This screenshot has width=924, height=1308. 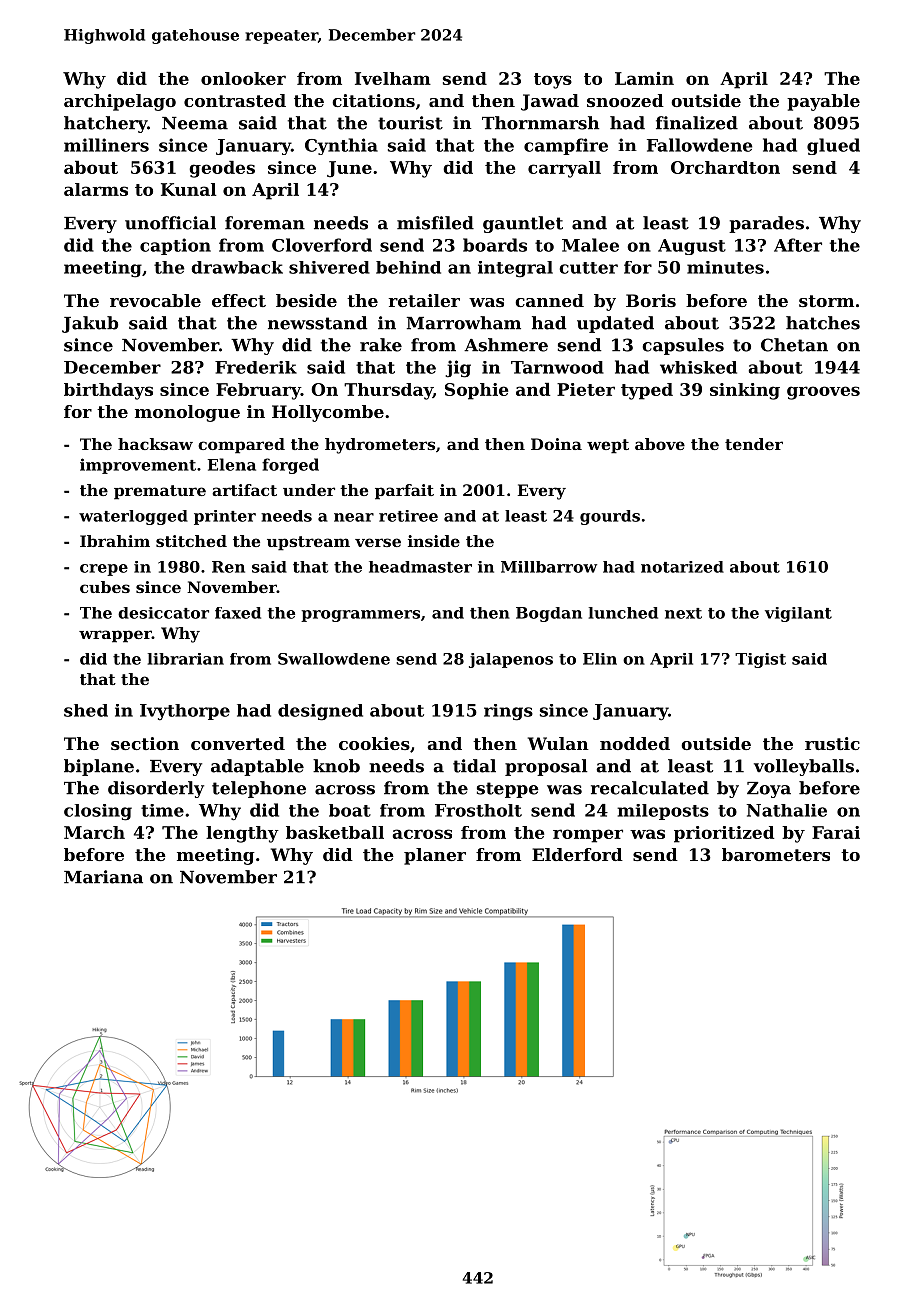 What do you see at coordinates (798, 245) in the screenshot?
I see `After` at bounding box center [798, 245].
